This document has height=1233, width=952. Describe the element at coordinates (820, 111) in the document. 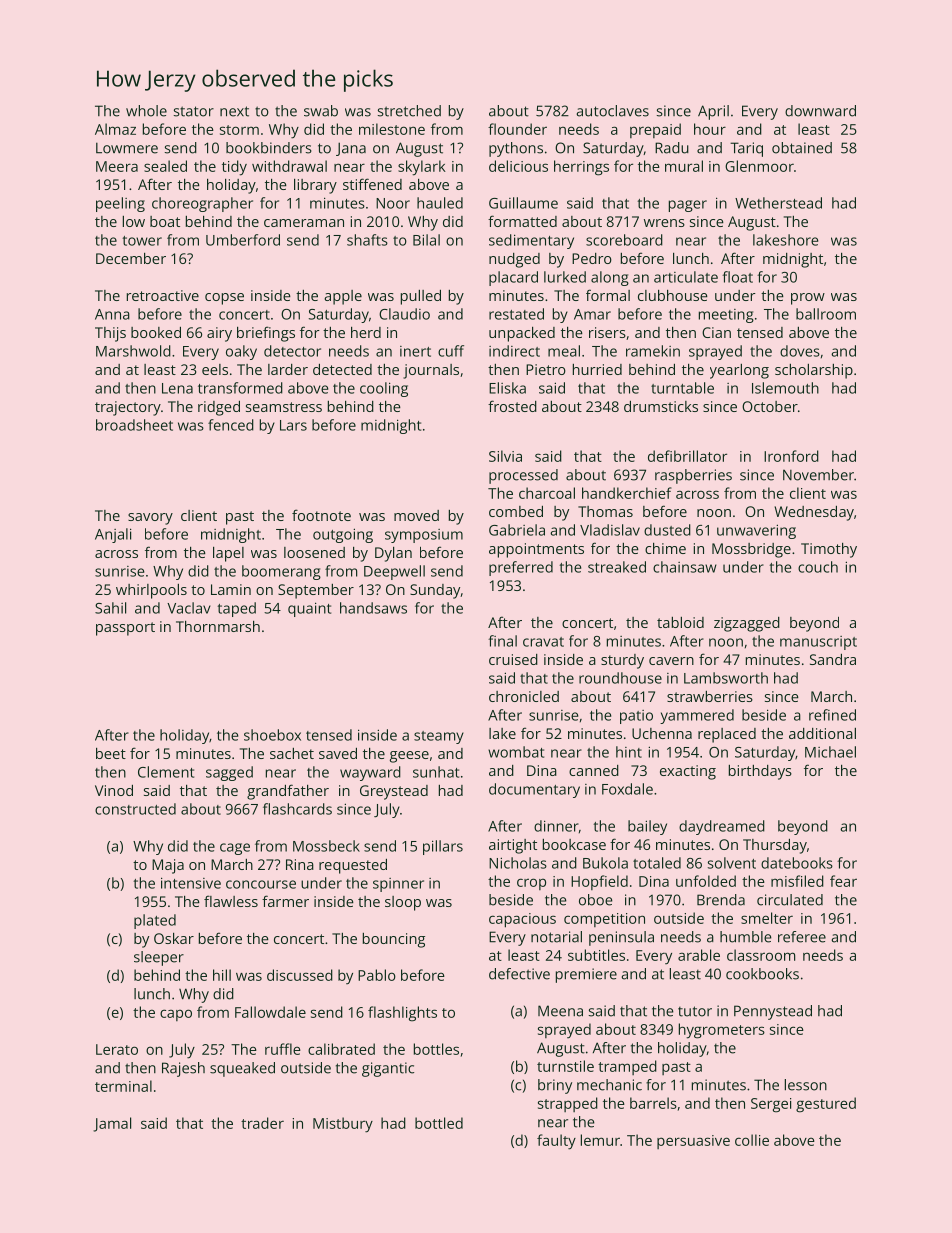

I see `downward` at that location.
